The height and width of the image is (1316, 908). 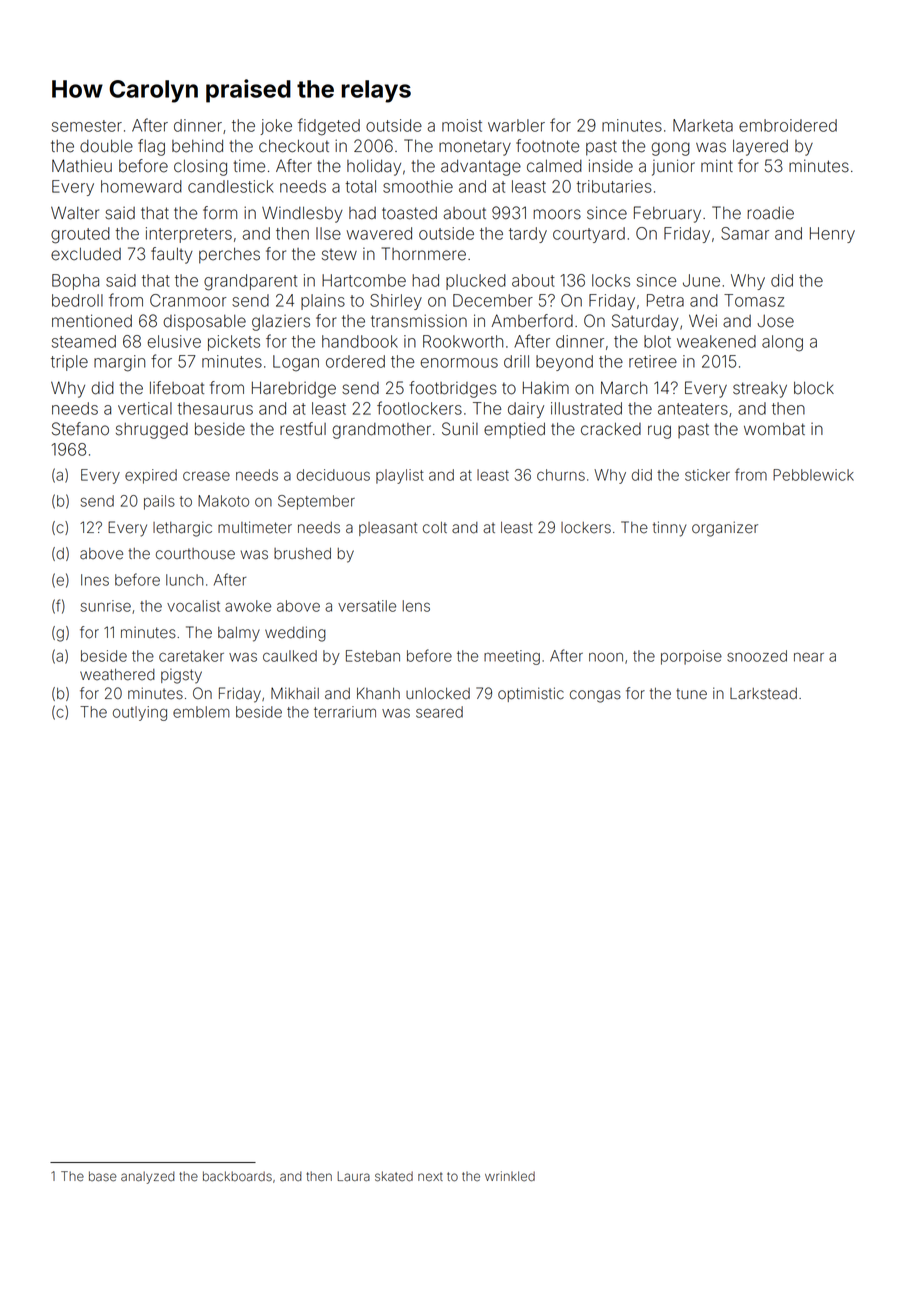 What do you see at coordinates (237, 1176) in the image?
I see `backboards` at bounding box center [237, 1176].
